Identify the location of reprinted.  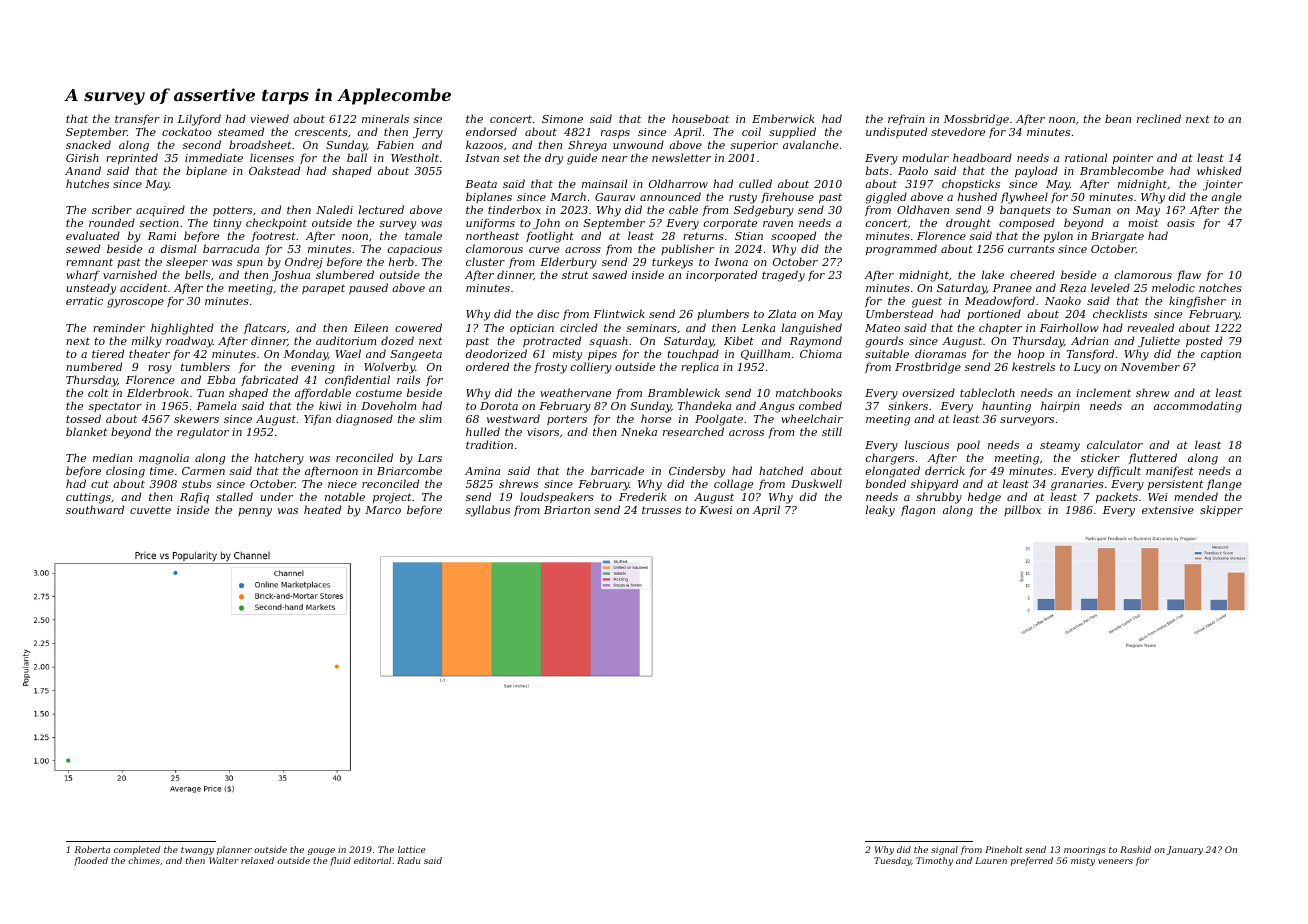
(132, 159).
